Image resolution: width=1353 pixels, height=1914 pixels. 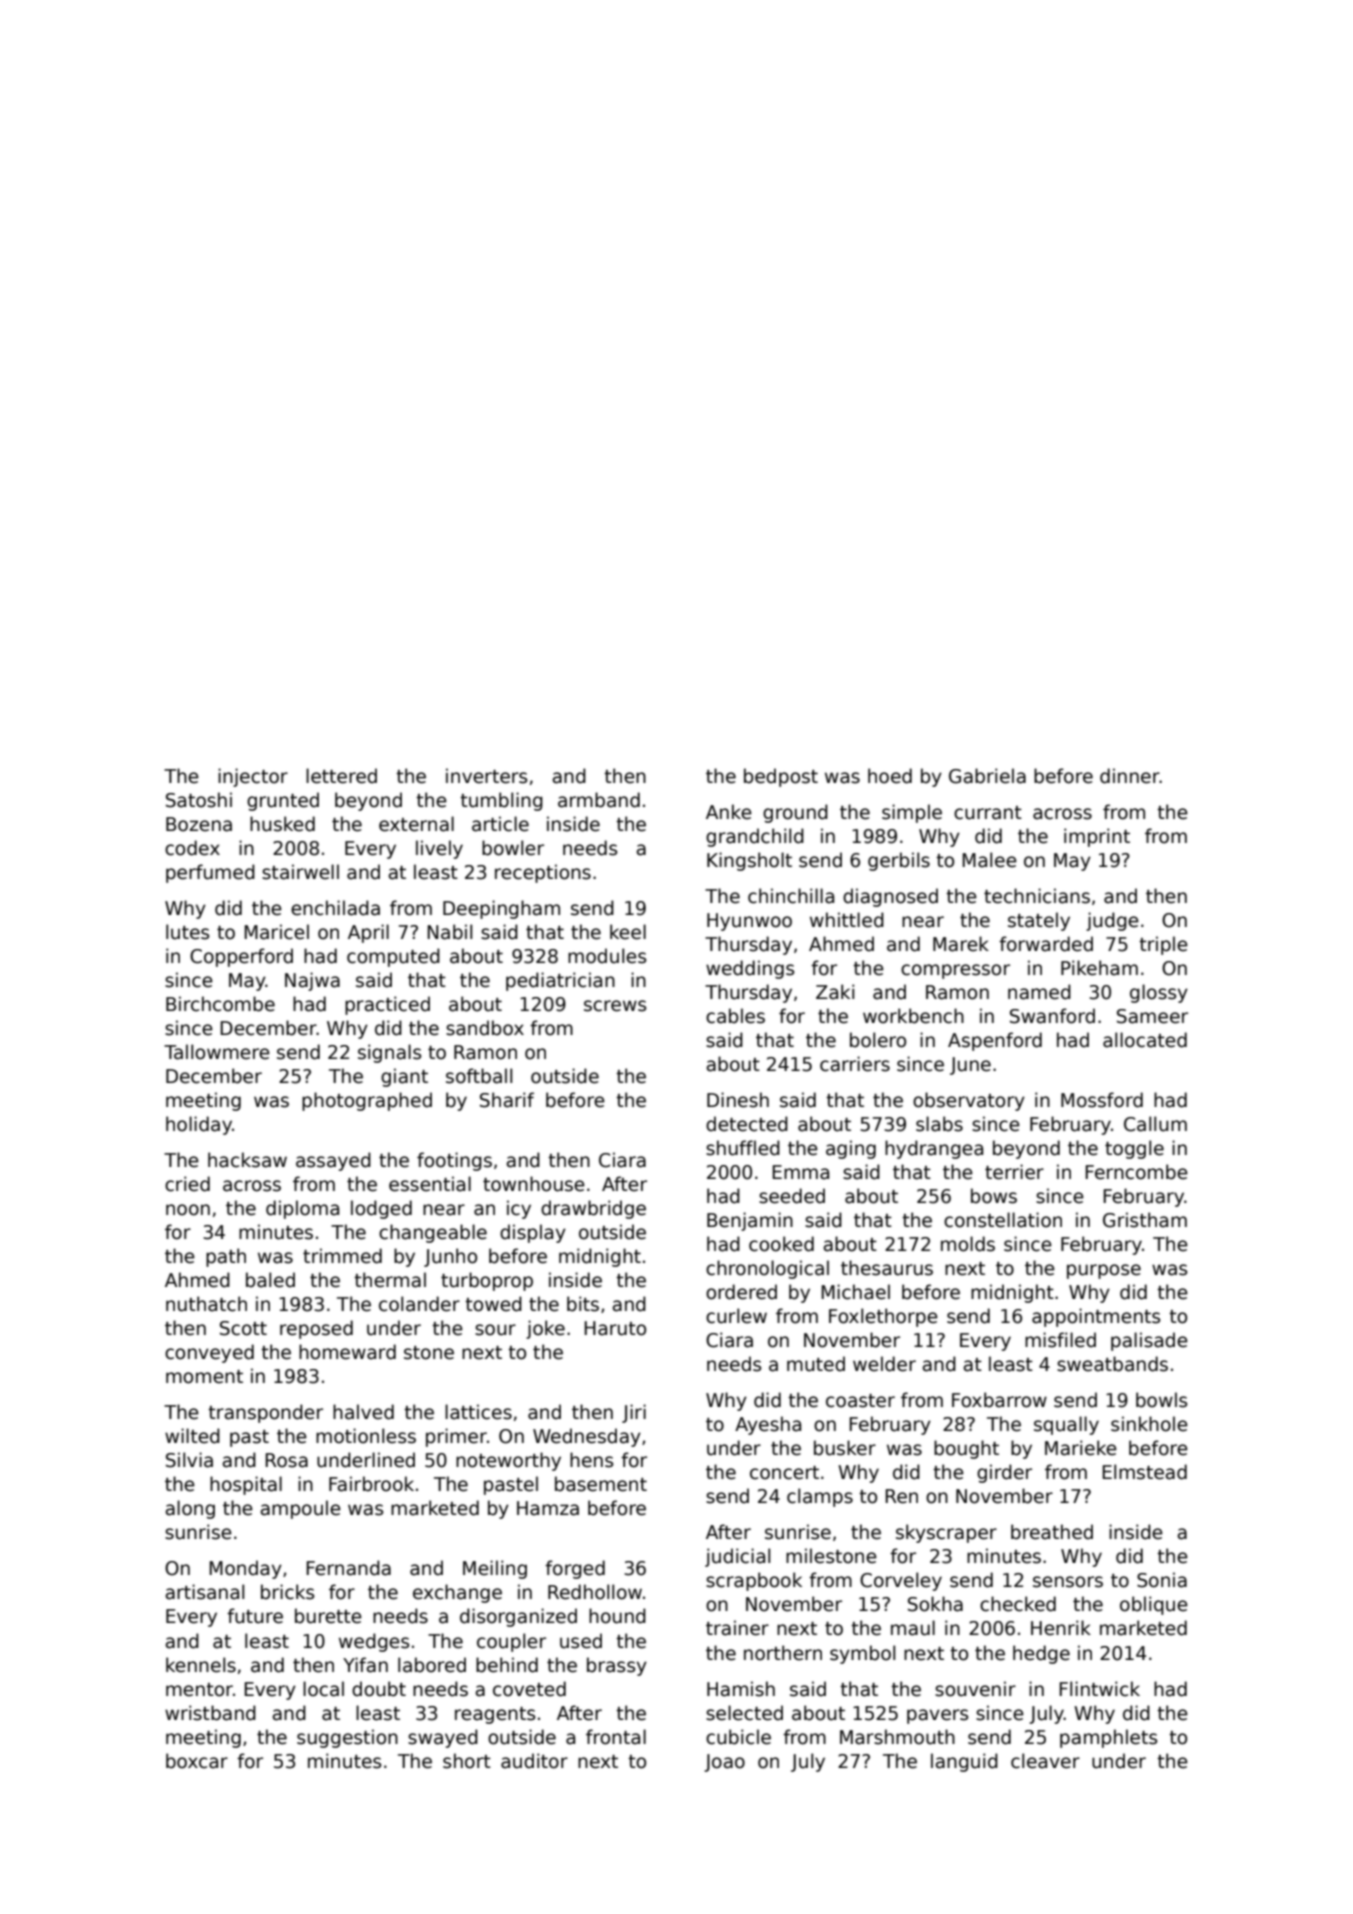 I want to click on currant, so click(x=988, y=813).
